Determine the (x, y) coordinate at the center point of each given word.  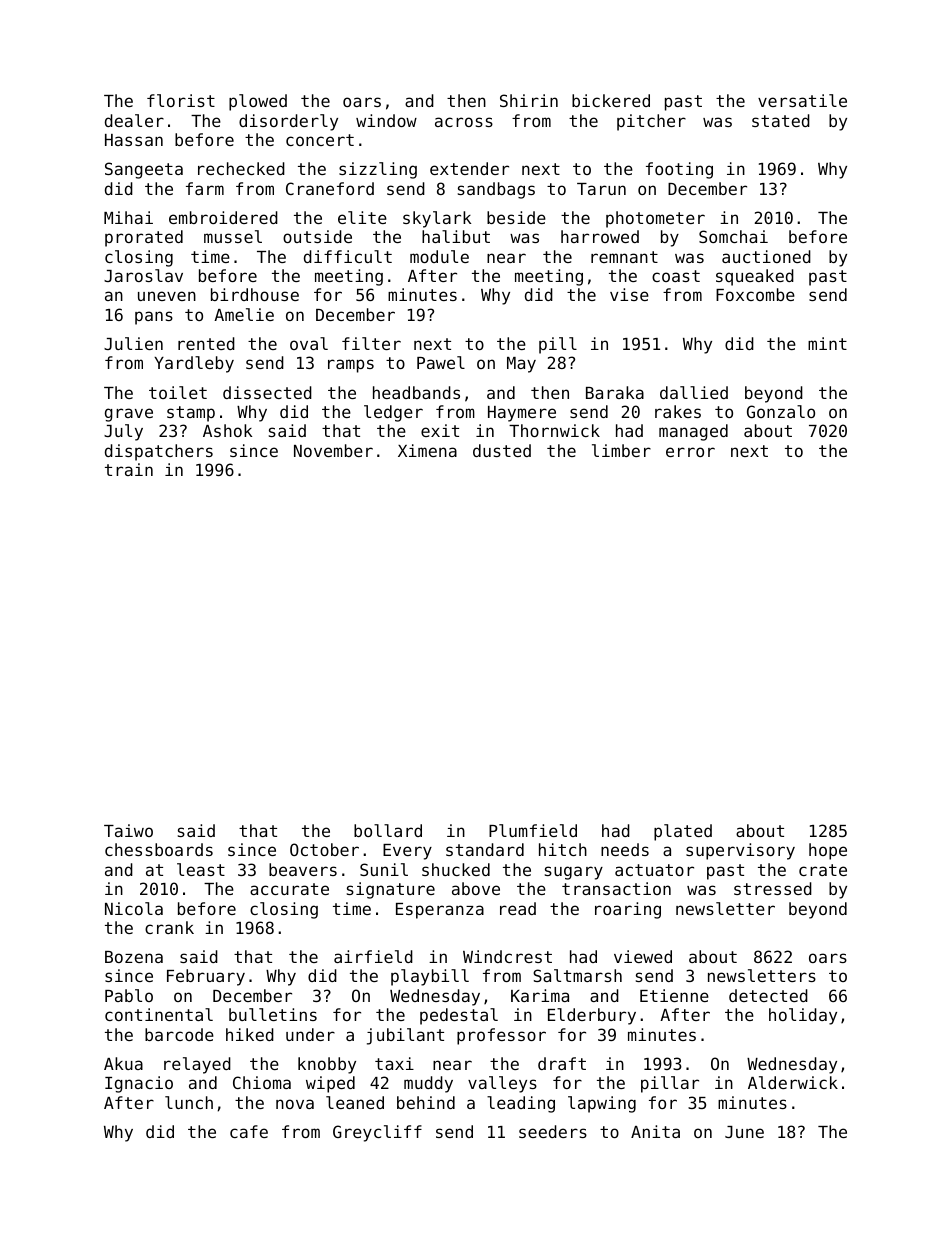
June (744, 1132)
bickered (611, 100)
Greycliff (377, 1133)
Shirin (529, 100)
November (333, 450)
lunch (189, 1102)
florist (181, 100)
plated (683, 832)
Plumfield (533, 830)
